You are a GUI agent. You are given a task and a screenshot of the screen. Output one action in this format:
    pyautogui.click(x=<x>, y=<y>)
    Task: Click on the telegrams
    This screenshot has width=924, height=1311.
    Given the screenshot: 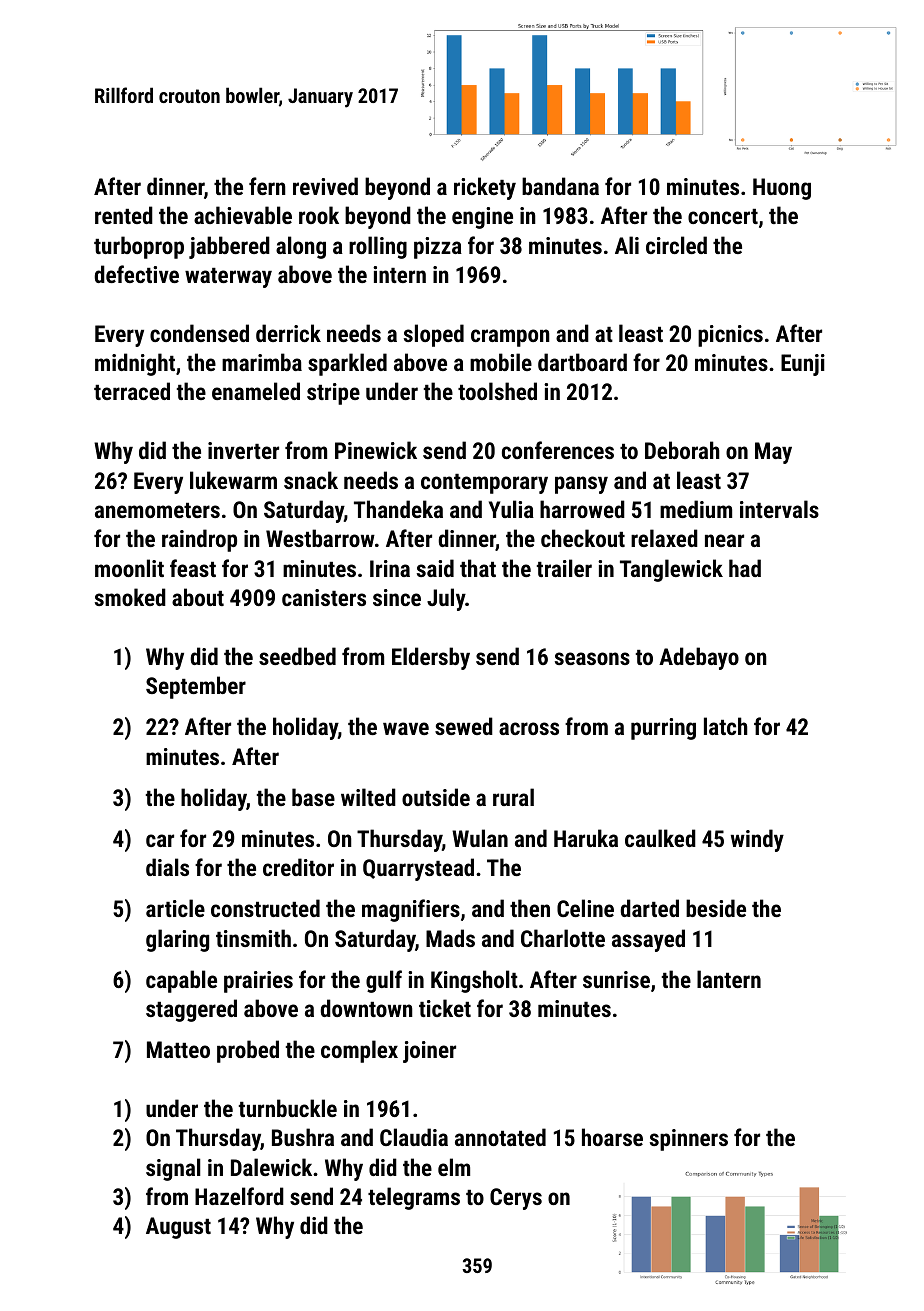 What is the action you would take?
    pyautogui.click(x=414, y=1198)
